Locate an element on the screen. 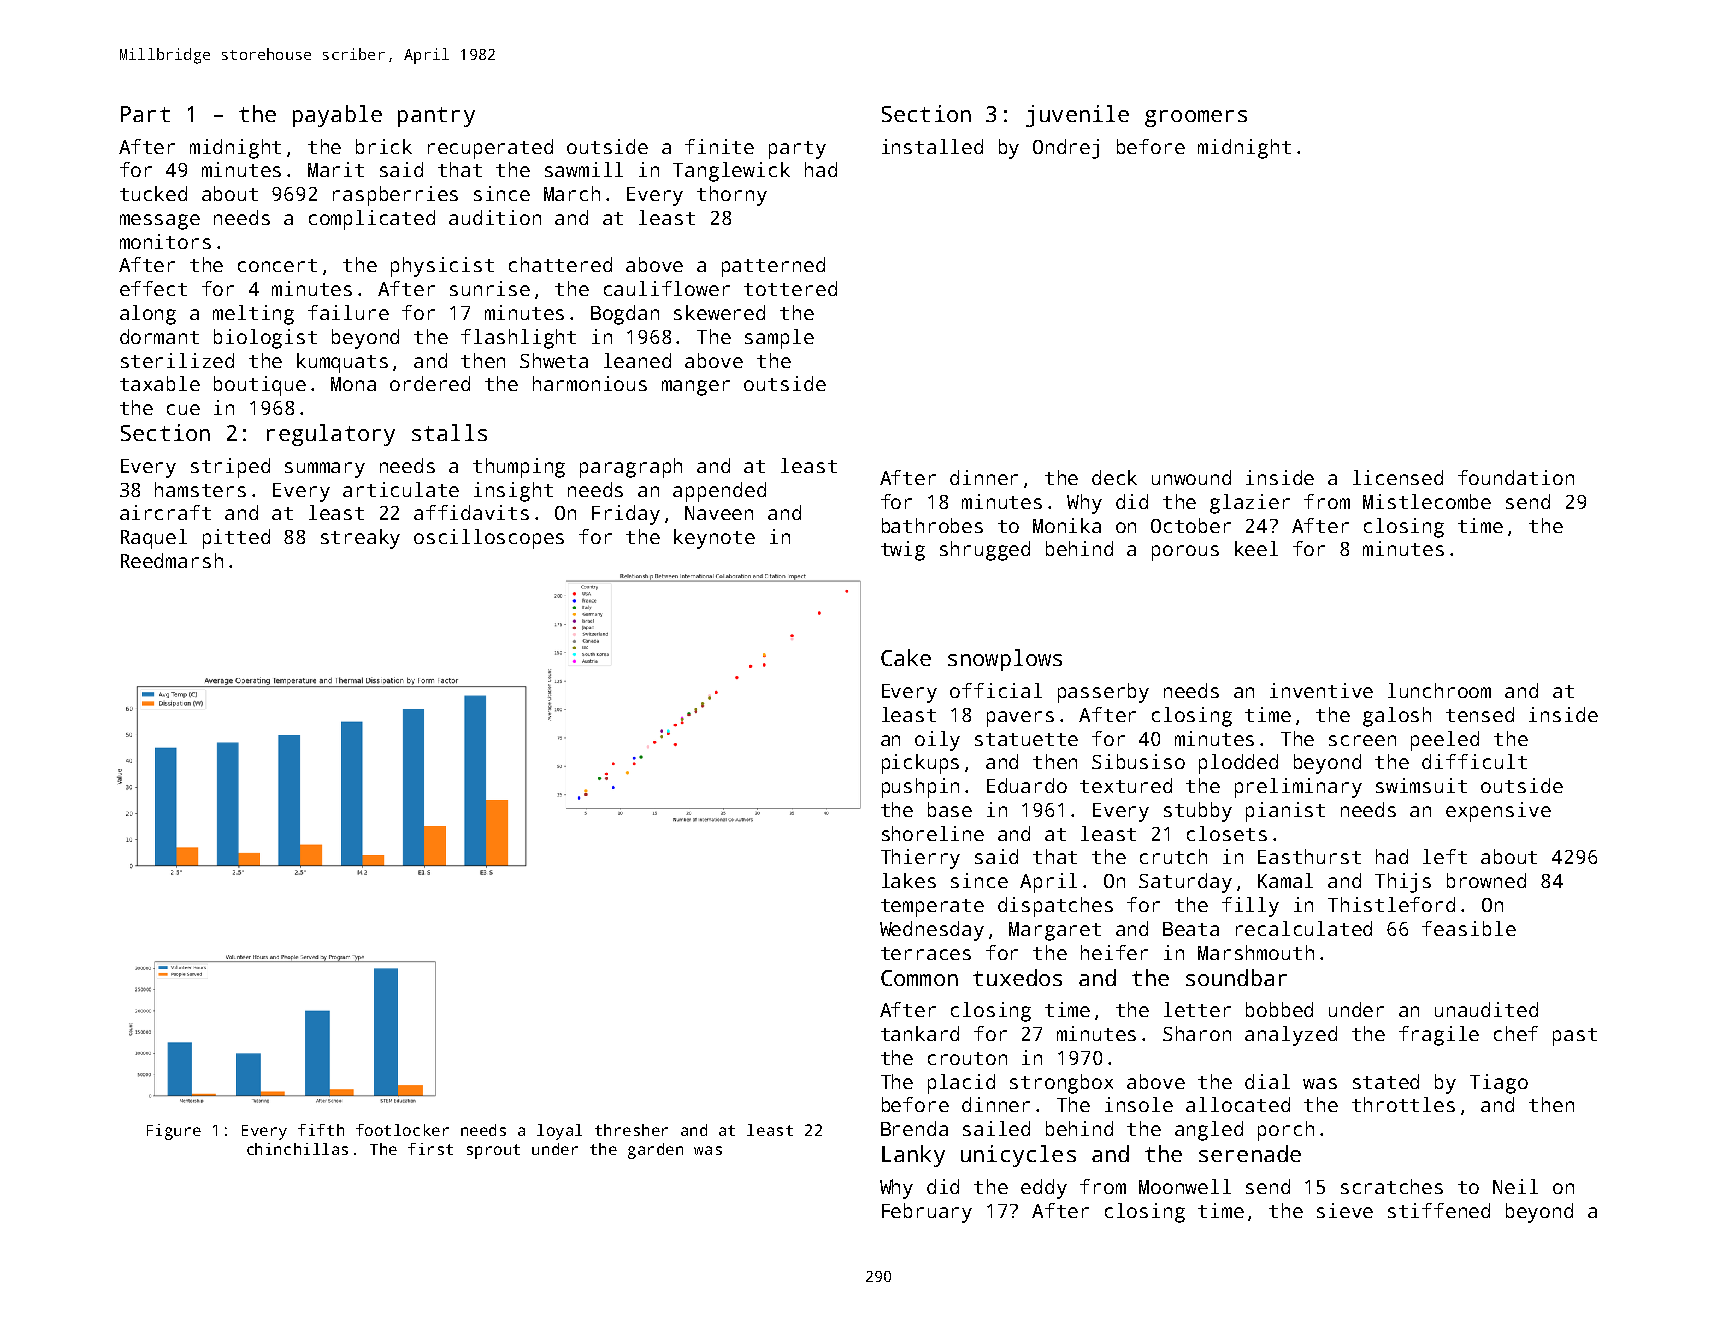  sawmill is located at coordinates (584, 169).
